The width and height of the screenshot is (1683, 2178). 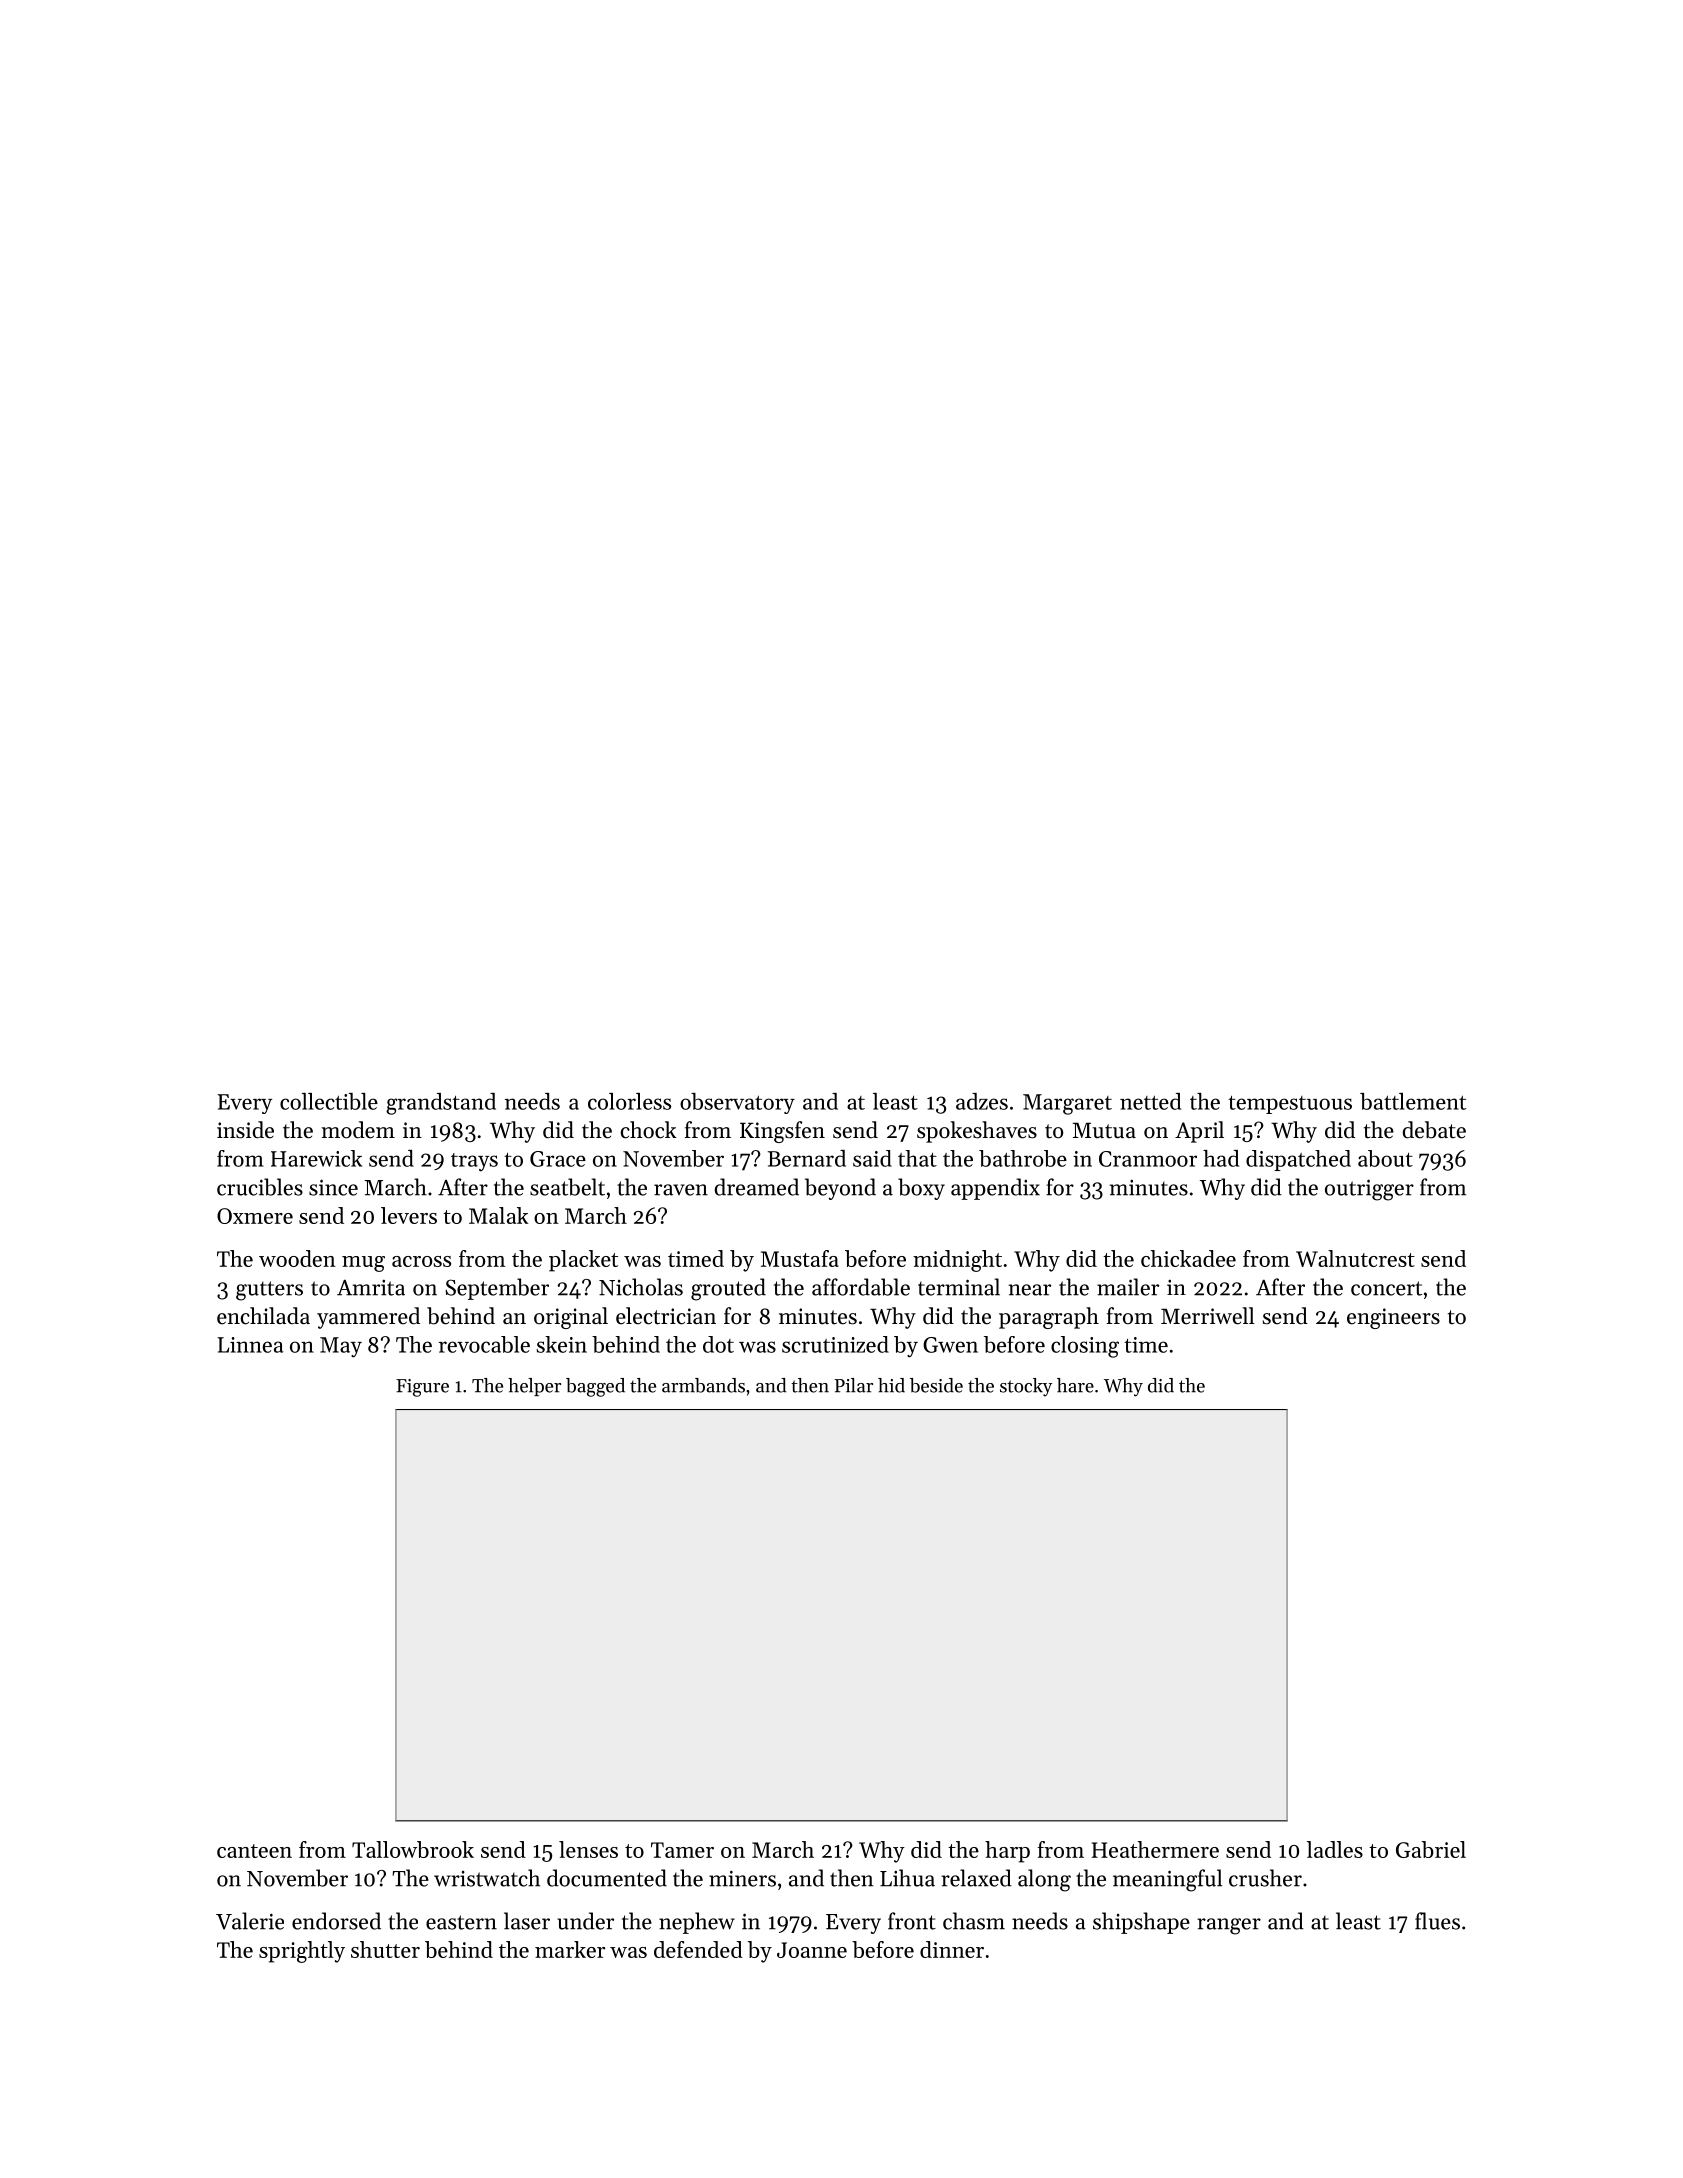 I want to click on stocky, so click(x=1026, y=1387).
